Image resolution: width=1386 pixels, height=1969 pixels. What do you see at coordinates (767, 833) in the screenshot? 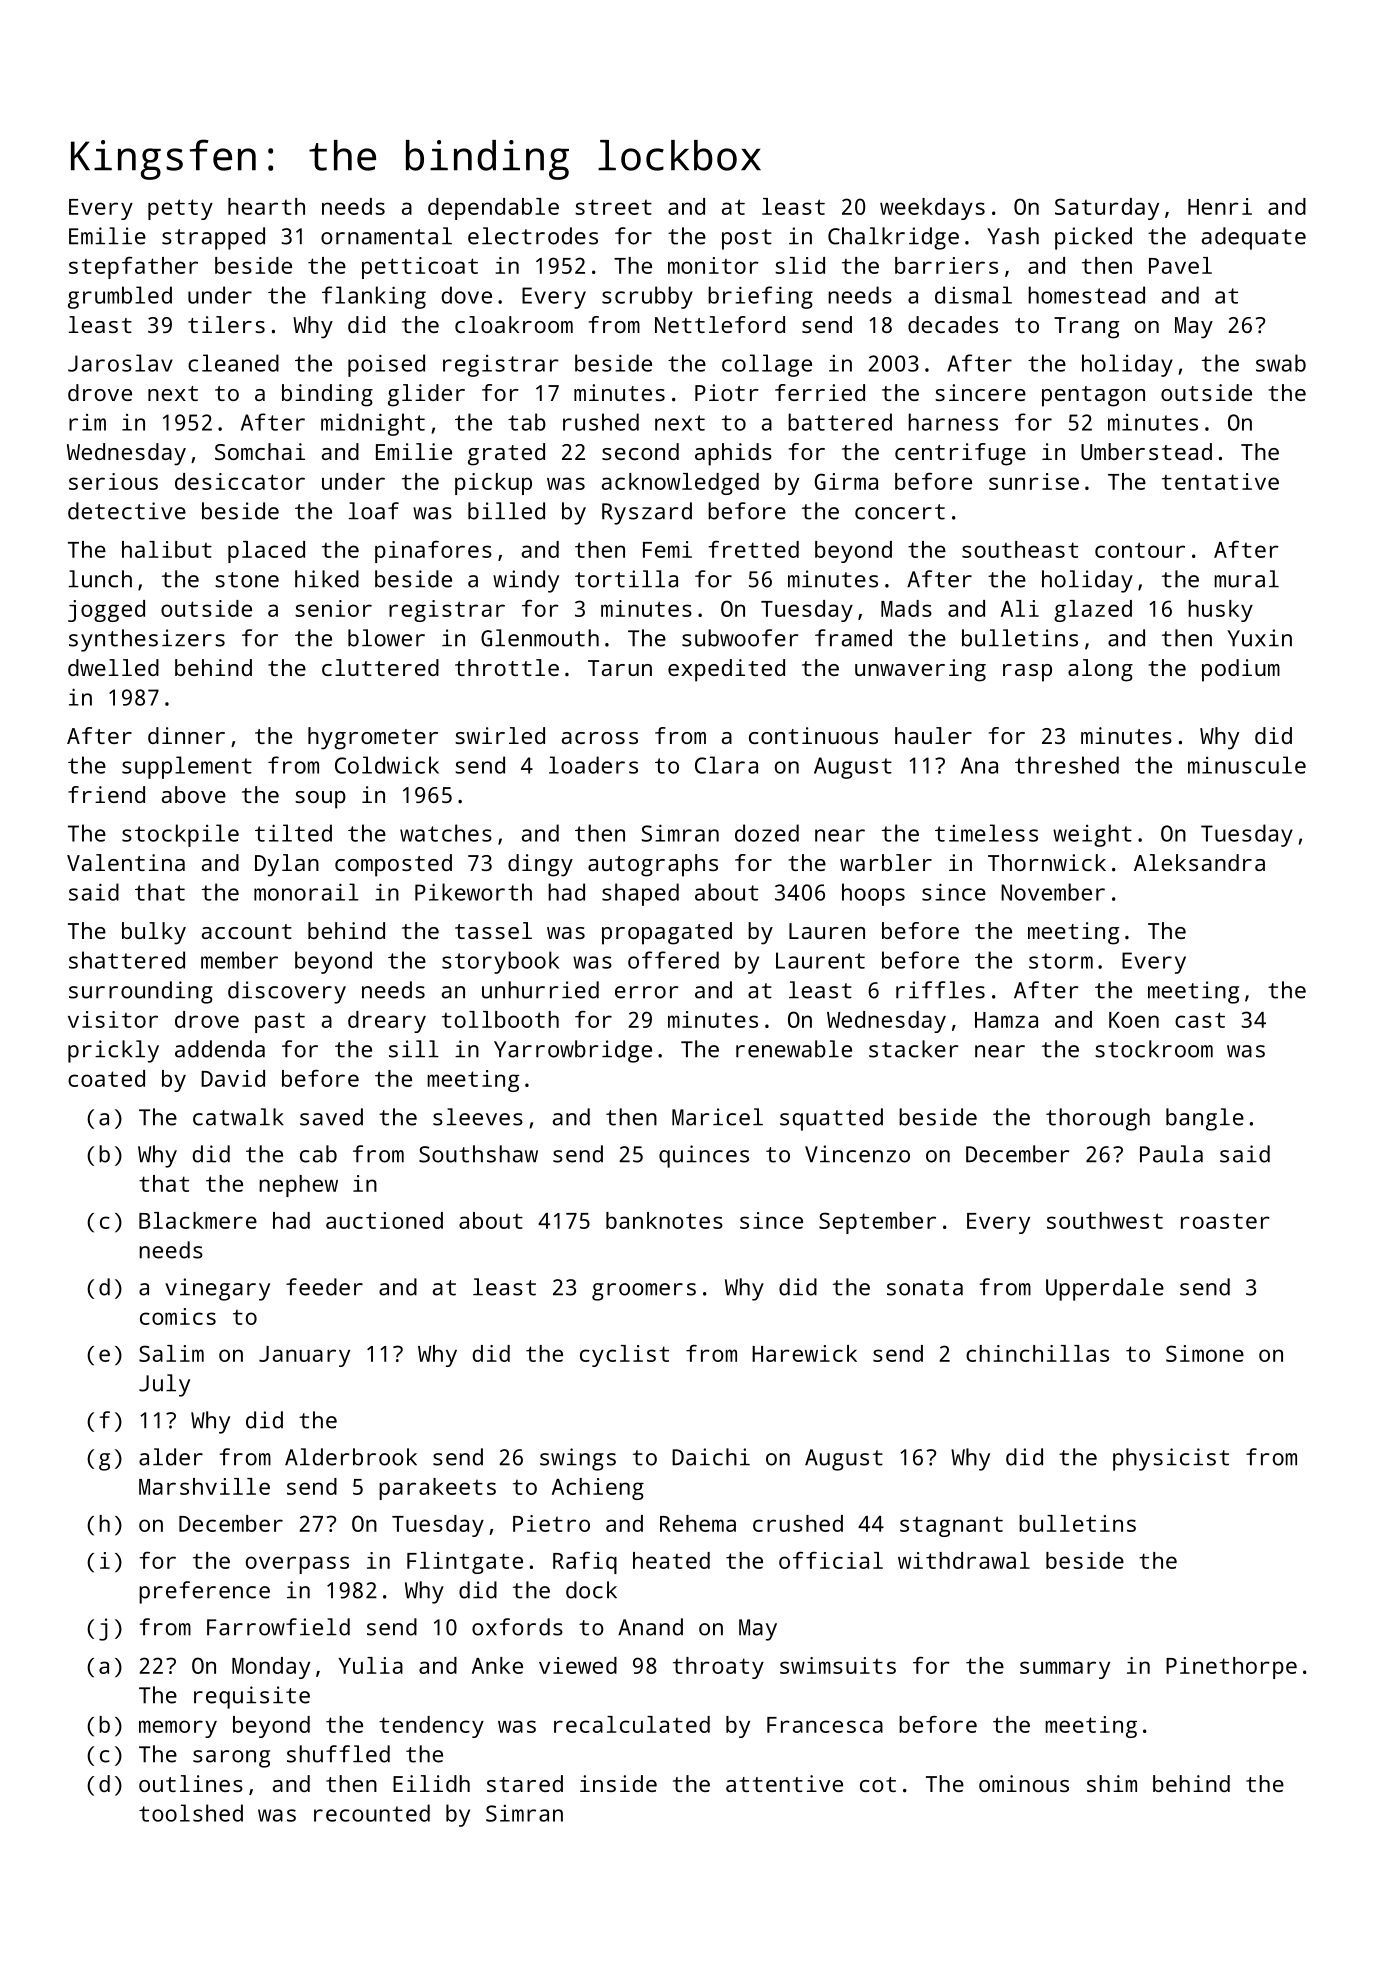
I see `dozed` at bounding box center [767, 833].
